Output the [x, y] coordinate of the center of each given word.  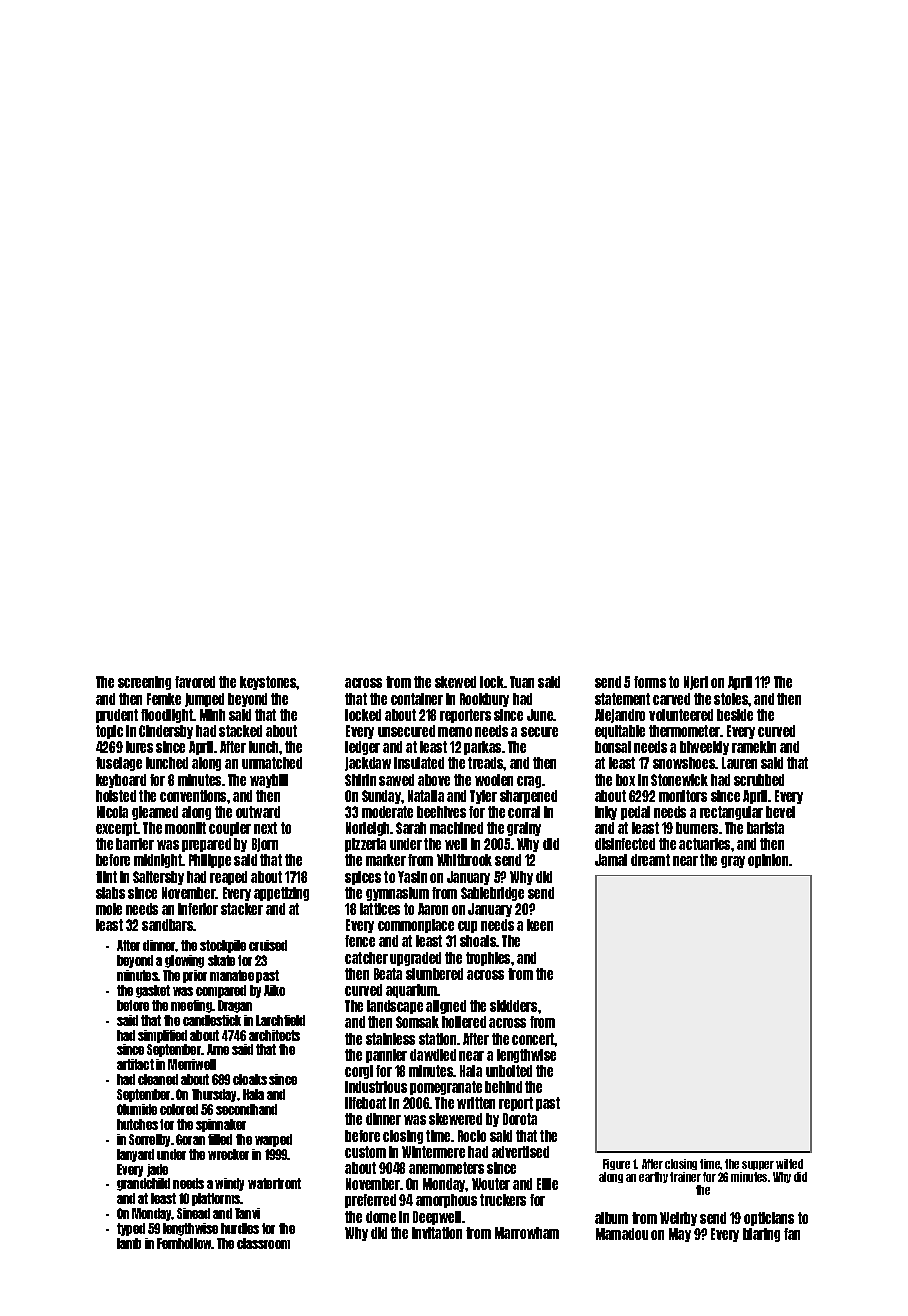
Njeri [696, 683]
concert [533, 1039]
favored [195, 682]
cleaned [158, 1079]
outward [258, 812]
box [625, 780]
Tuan [522, 682]
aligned [446, 1007]
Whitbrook [464, 860]
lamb [129, 1243]
